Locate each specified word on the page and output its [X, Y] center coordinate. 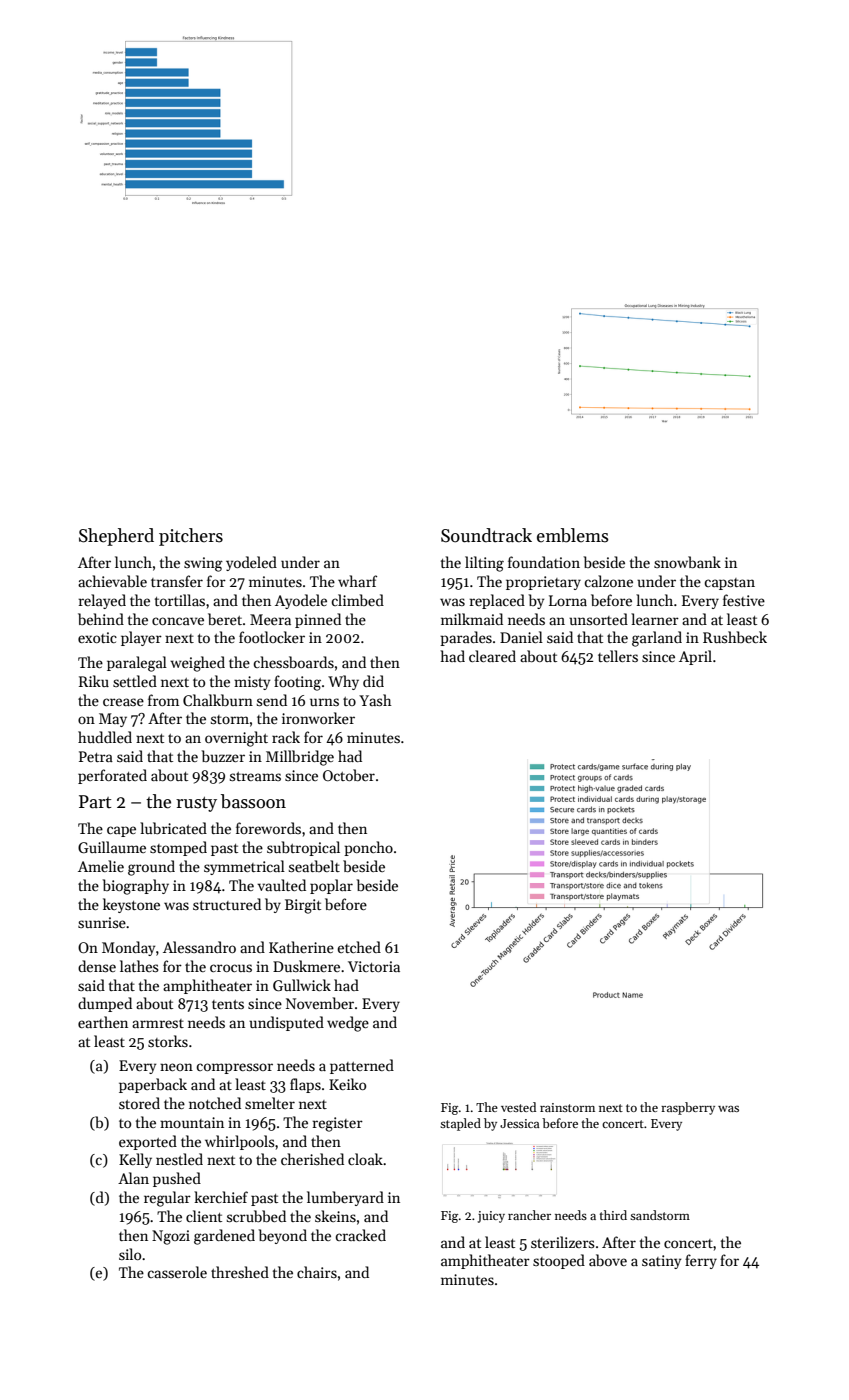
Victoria [374, 966]
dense [97, 966]
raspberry [688, 1108]
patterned [362, 1066]
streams [255, 776]
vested [518, 1107]
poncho [368, 848]
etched [359, 947]
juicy [491, 1217]
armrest [158, 1023]
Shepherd [116, 537]
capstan [729, 584]
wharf [357, 581]
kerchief [221, 1197]
